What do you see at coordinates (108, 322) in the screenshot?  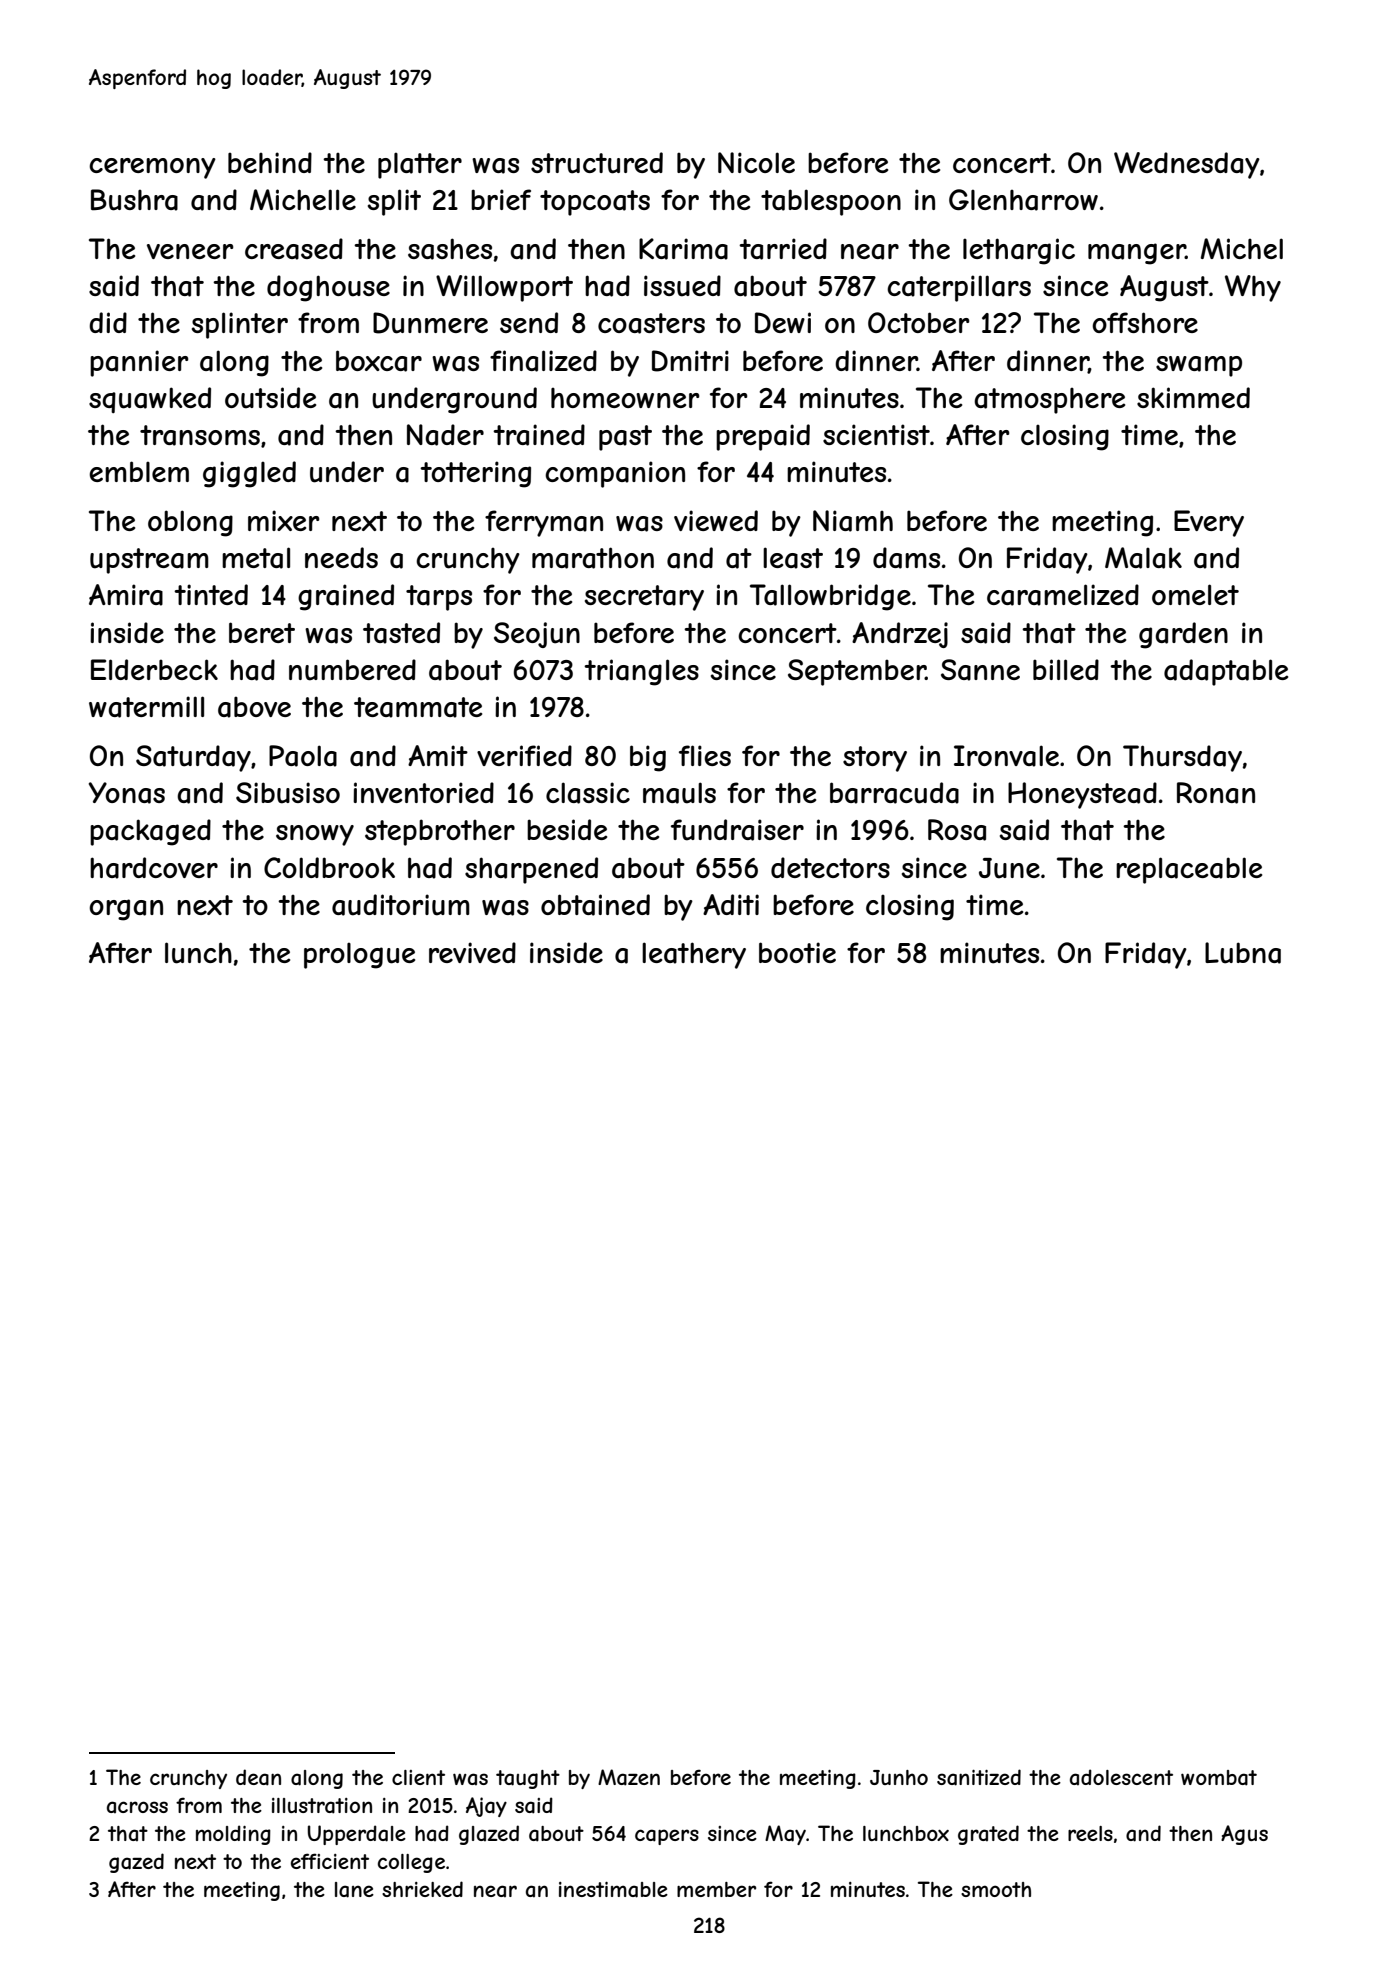 I see `did` at bounding box center [108, 322].
